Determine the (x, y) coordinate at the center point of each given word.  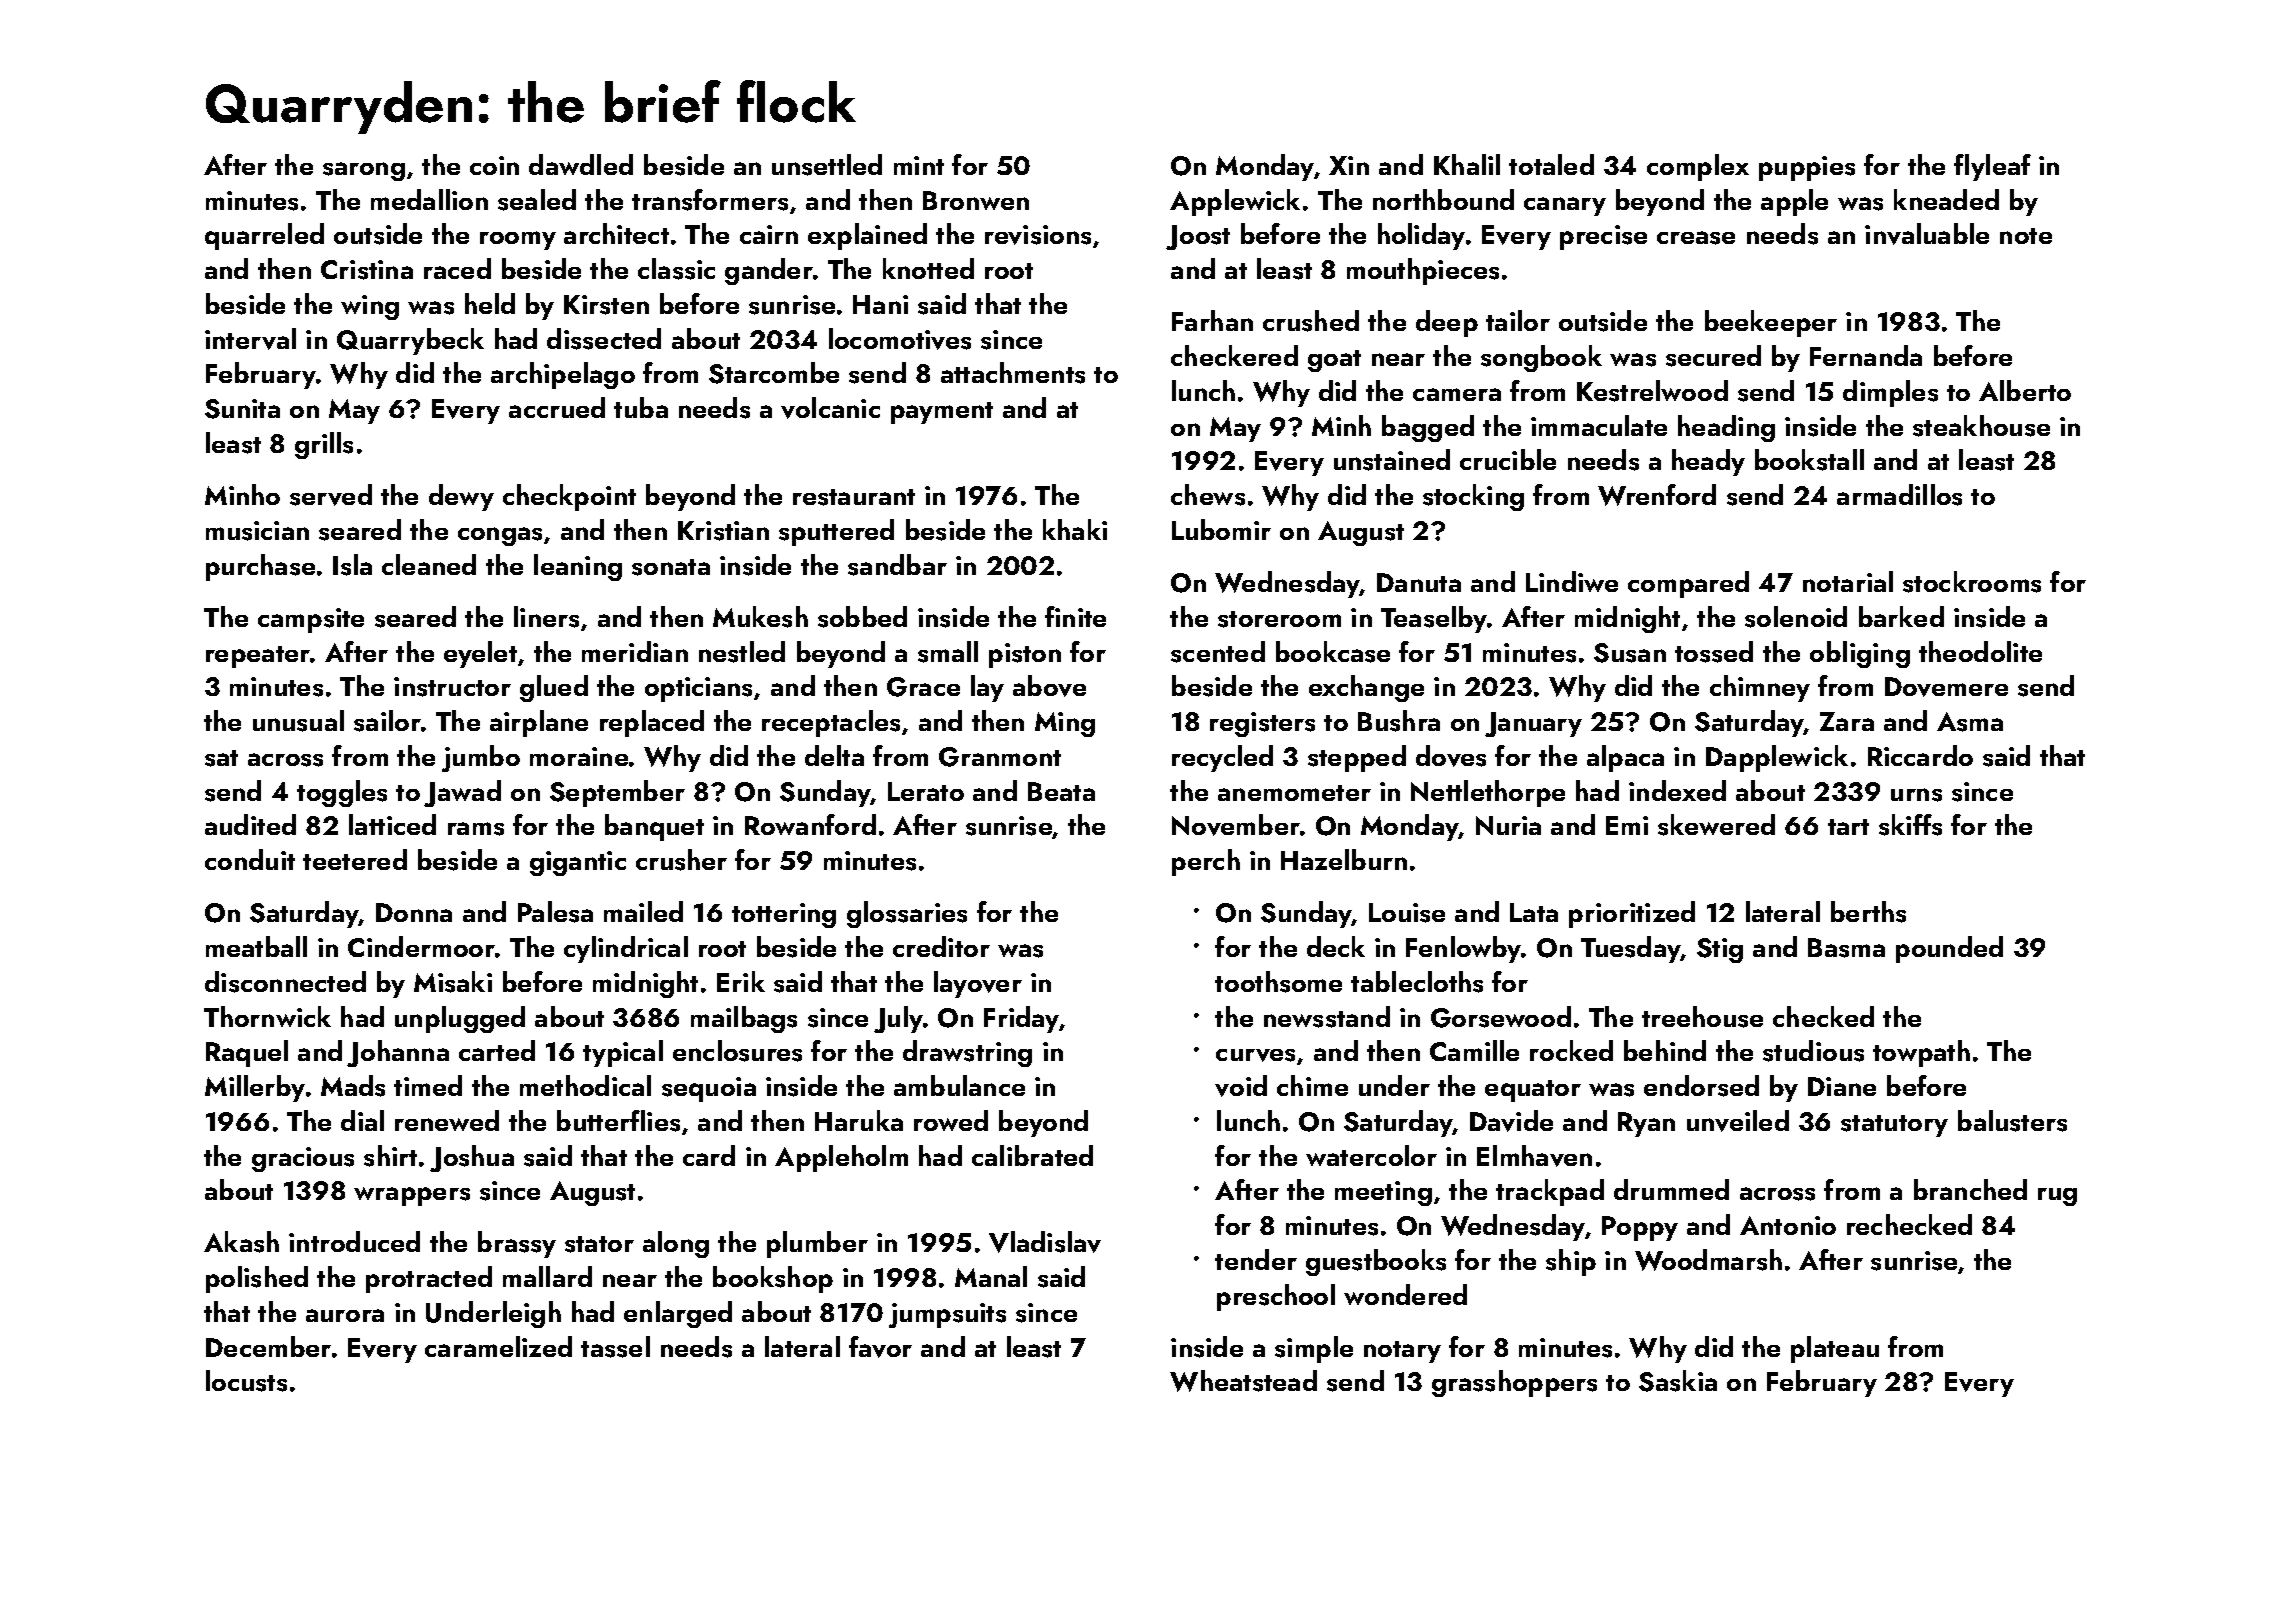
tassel (615, 1347)
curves (1255, 1055)
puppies (1807, 168)
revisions (1038, 235)
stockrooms (1972, 582)
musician (257, 531)
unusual (298, 721)
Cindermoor (421, 946)
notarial (1848, 581)
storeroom (1279, 619)
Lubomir (1221, 529)
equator (1533, 1091)
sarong (364, 171)
